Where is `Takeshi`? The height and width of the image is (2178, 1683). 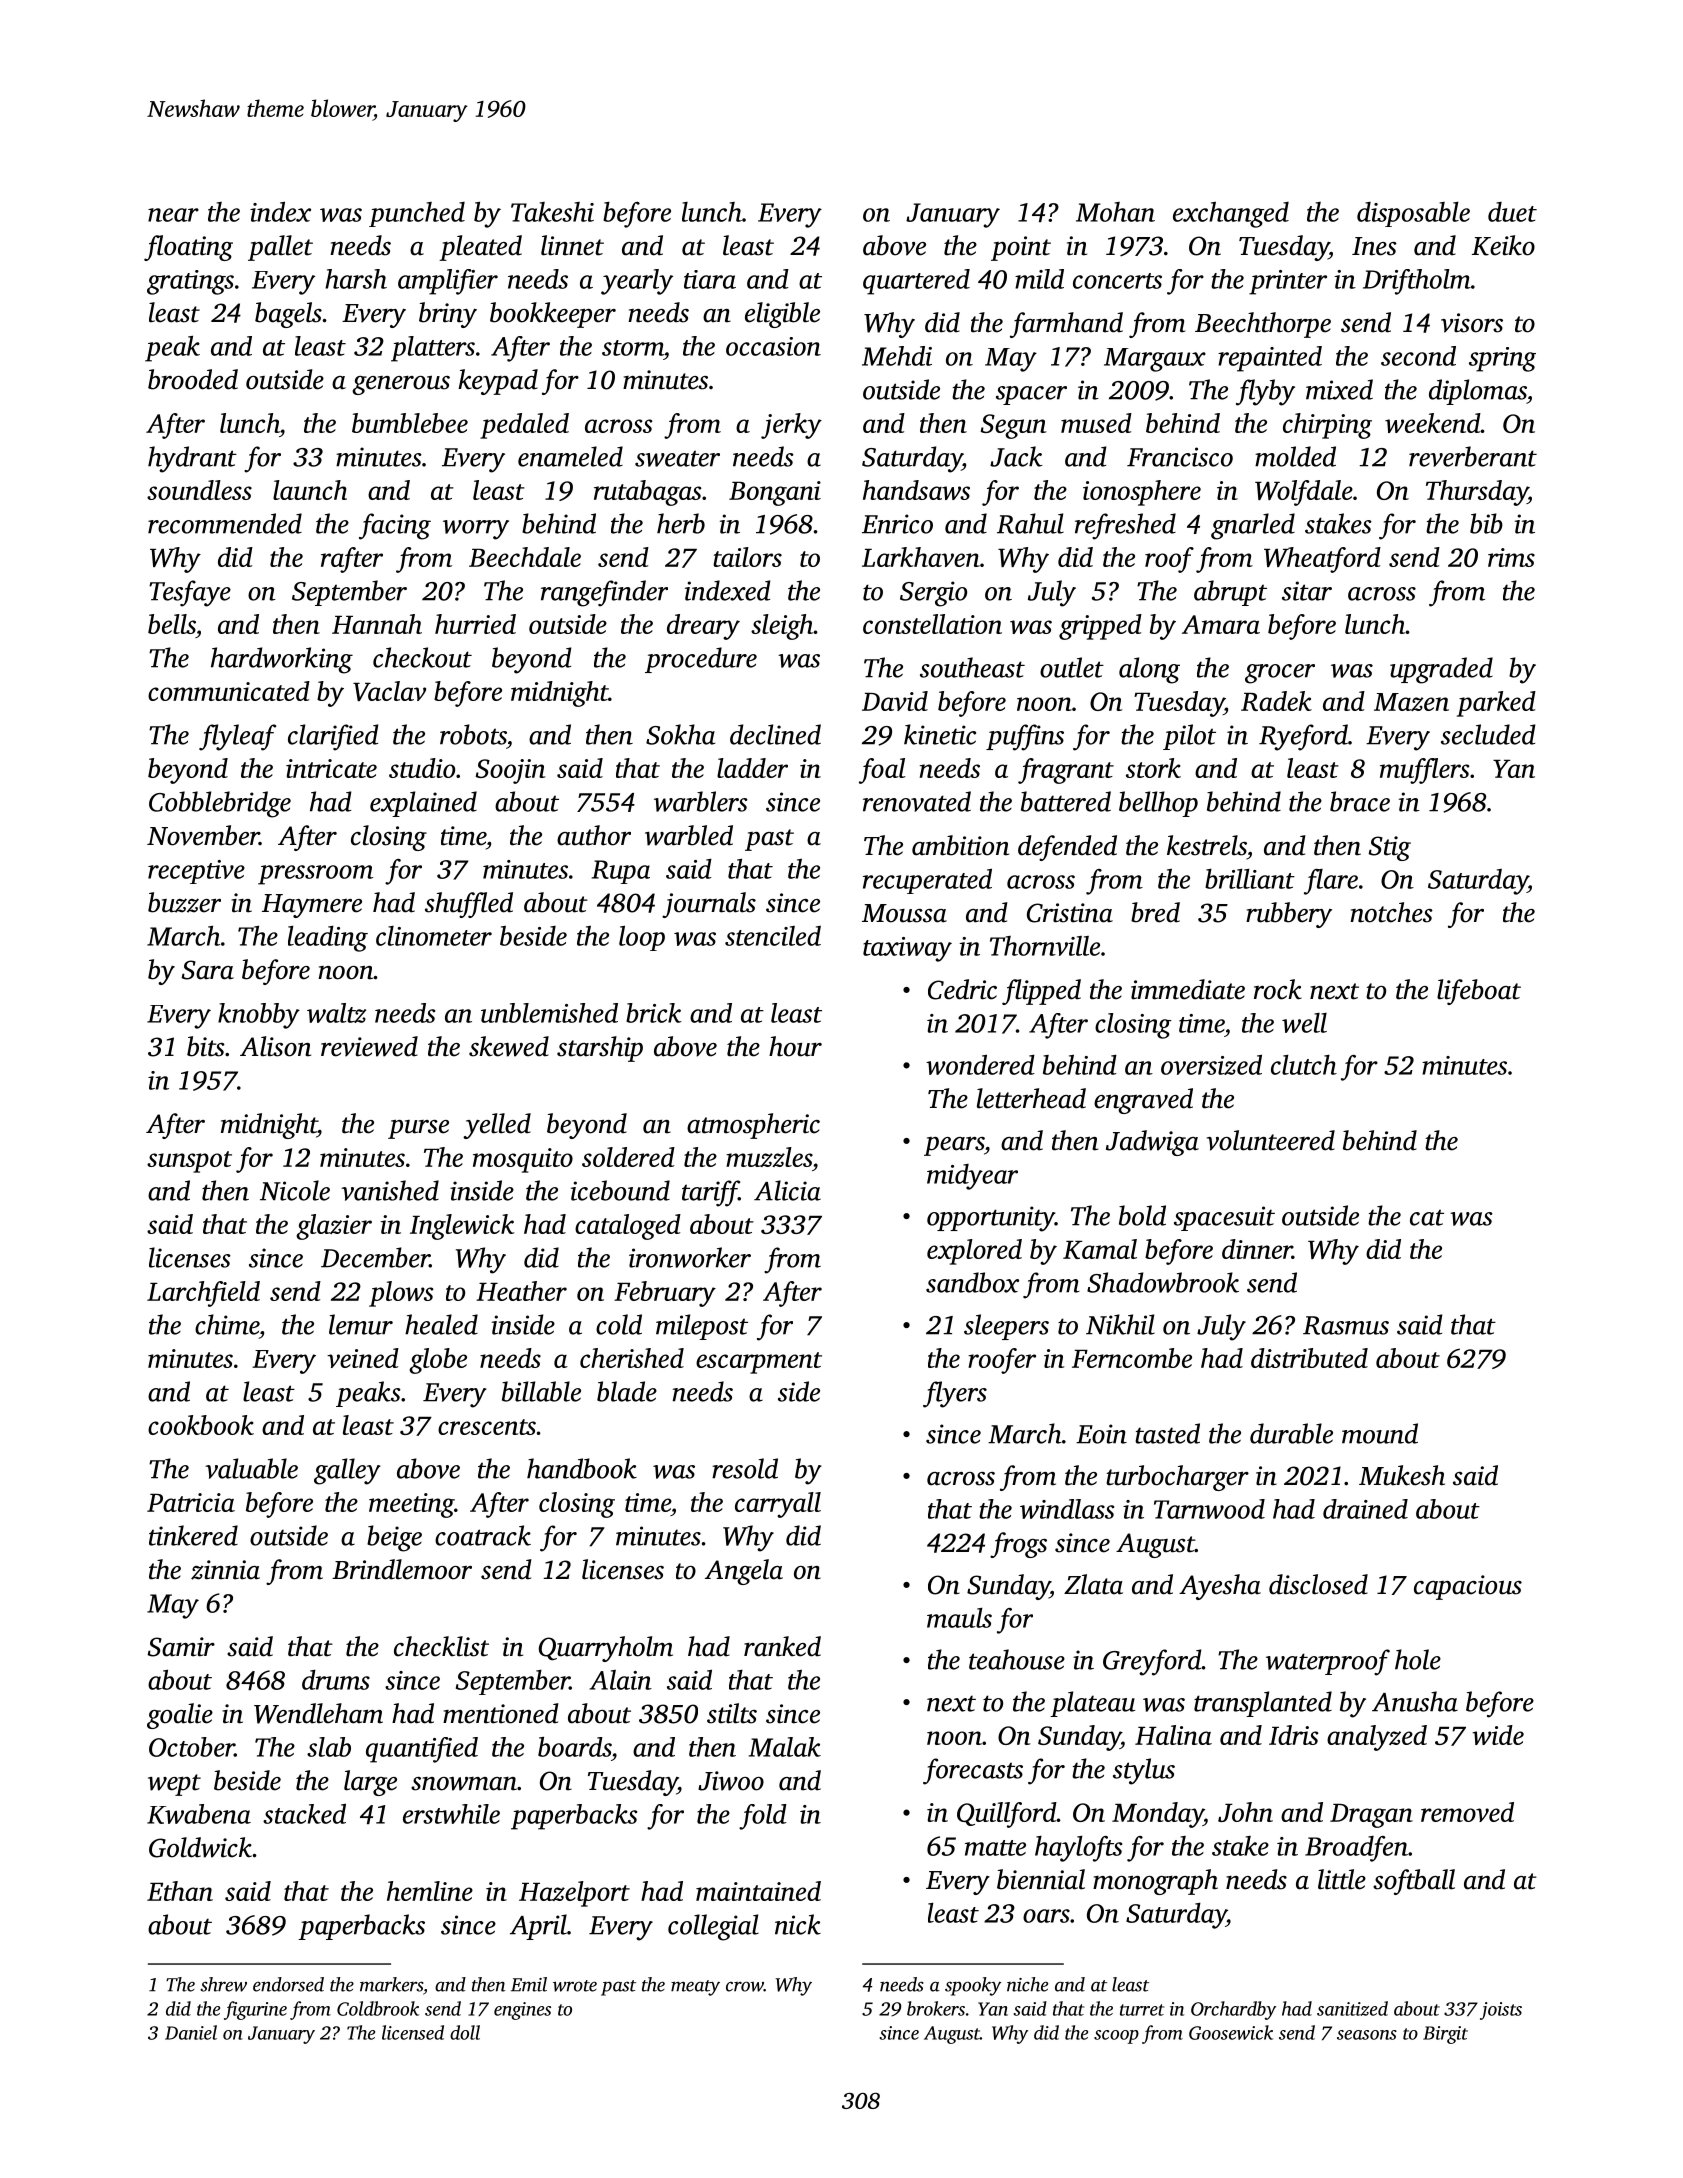
Takeshi is located at coordinates (552, 212).
